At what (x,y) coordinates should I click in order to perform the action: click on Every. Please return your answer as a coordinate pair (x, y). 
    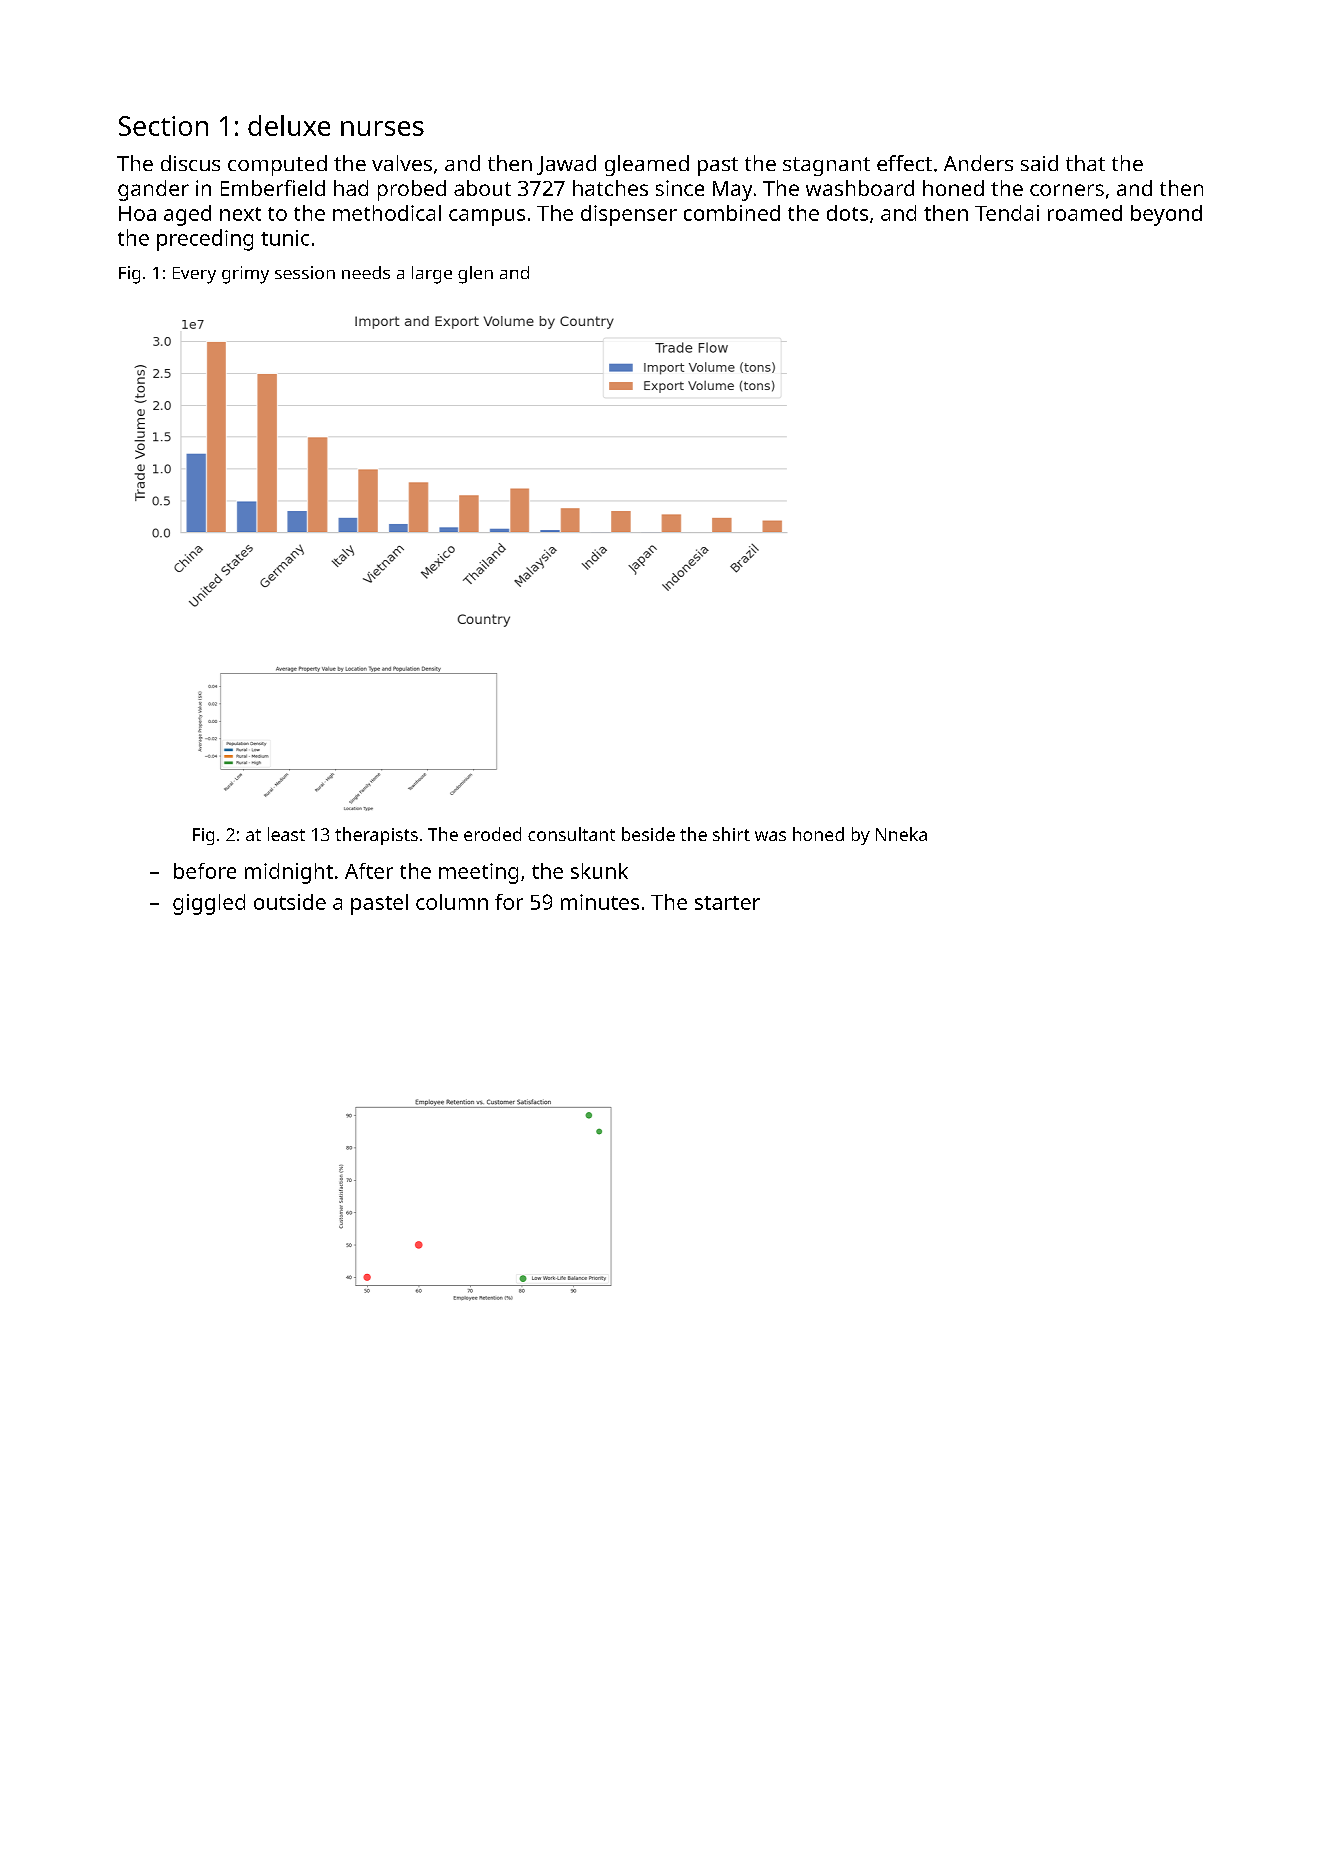
    Looking at the image, I should click on (194, 275).
